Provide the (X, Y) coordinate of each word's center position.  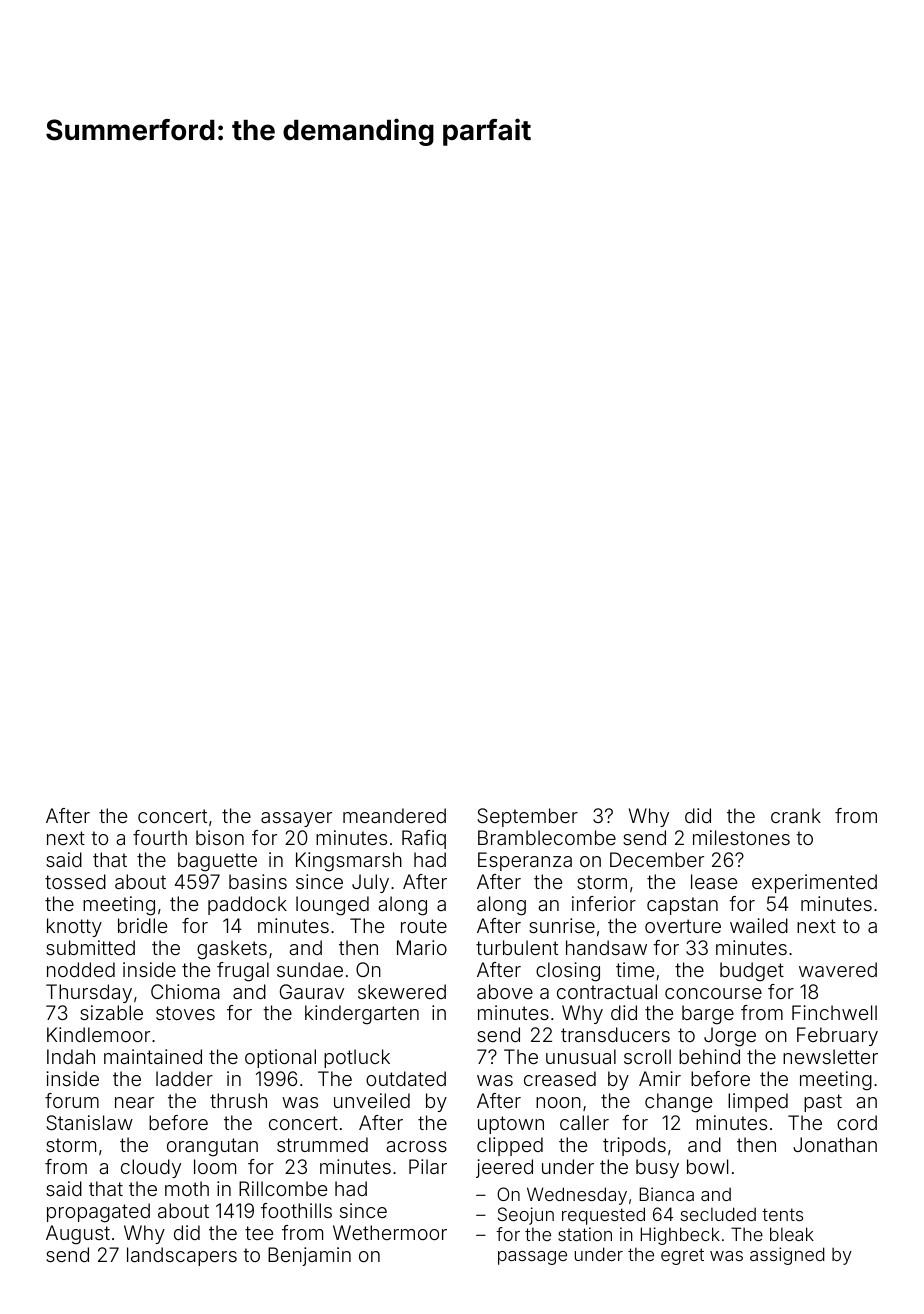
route (424, 926)
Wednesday (577, 1196)
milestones (741, 837)
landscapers (182, 1256)
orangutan (212, 1147)
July (370, 883)
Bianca (667, 1194)
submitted (90, 947)
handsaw (606, 947)
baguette (217, 862)
